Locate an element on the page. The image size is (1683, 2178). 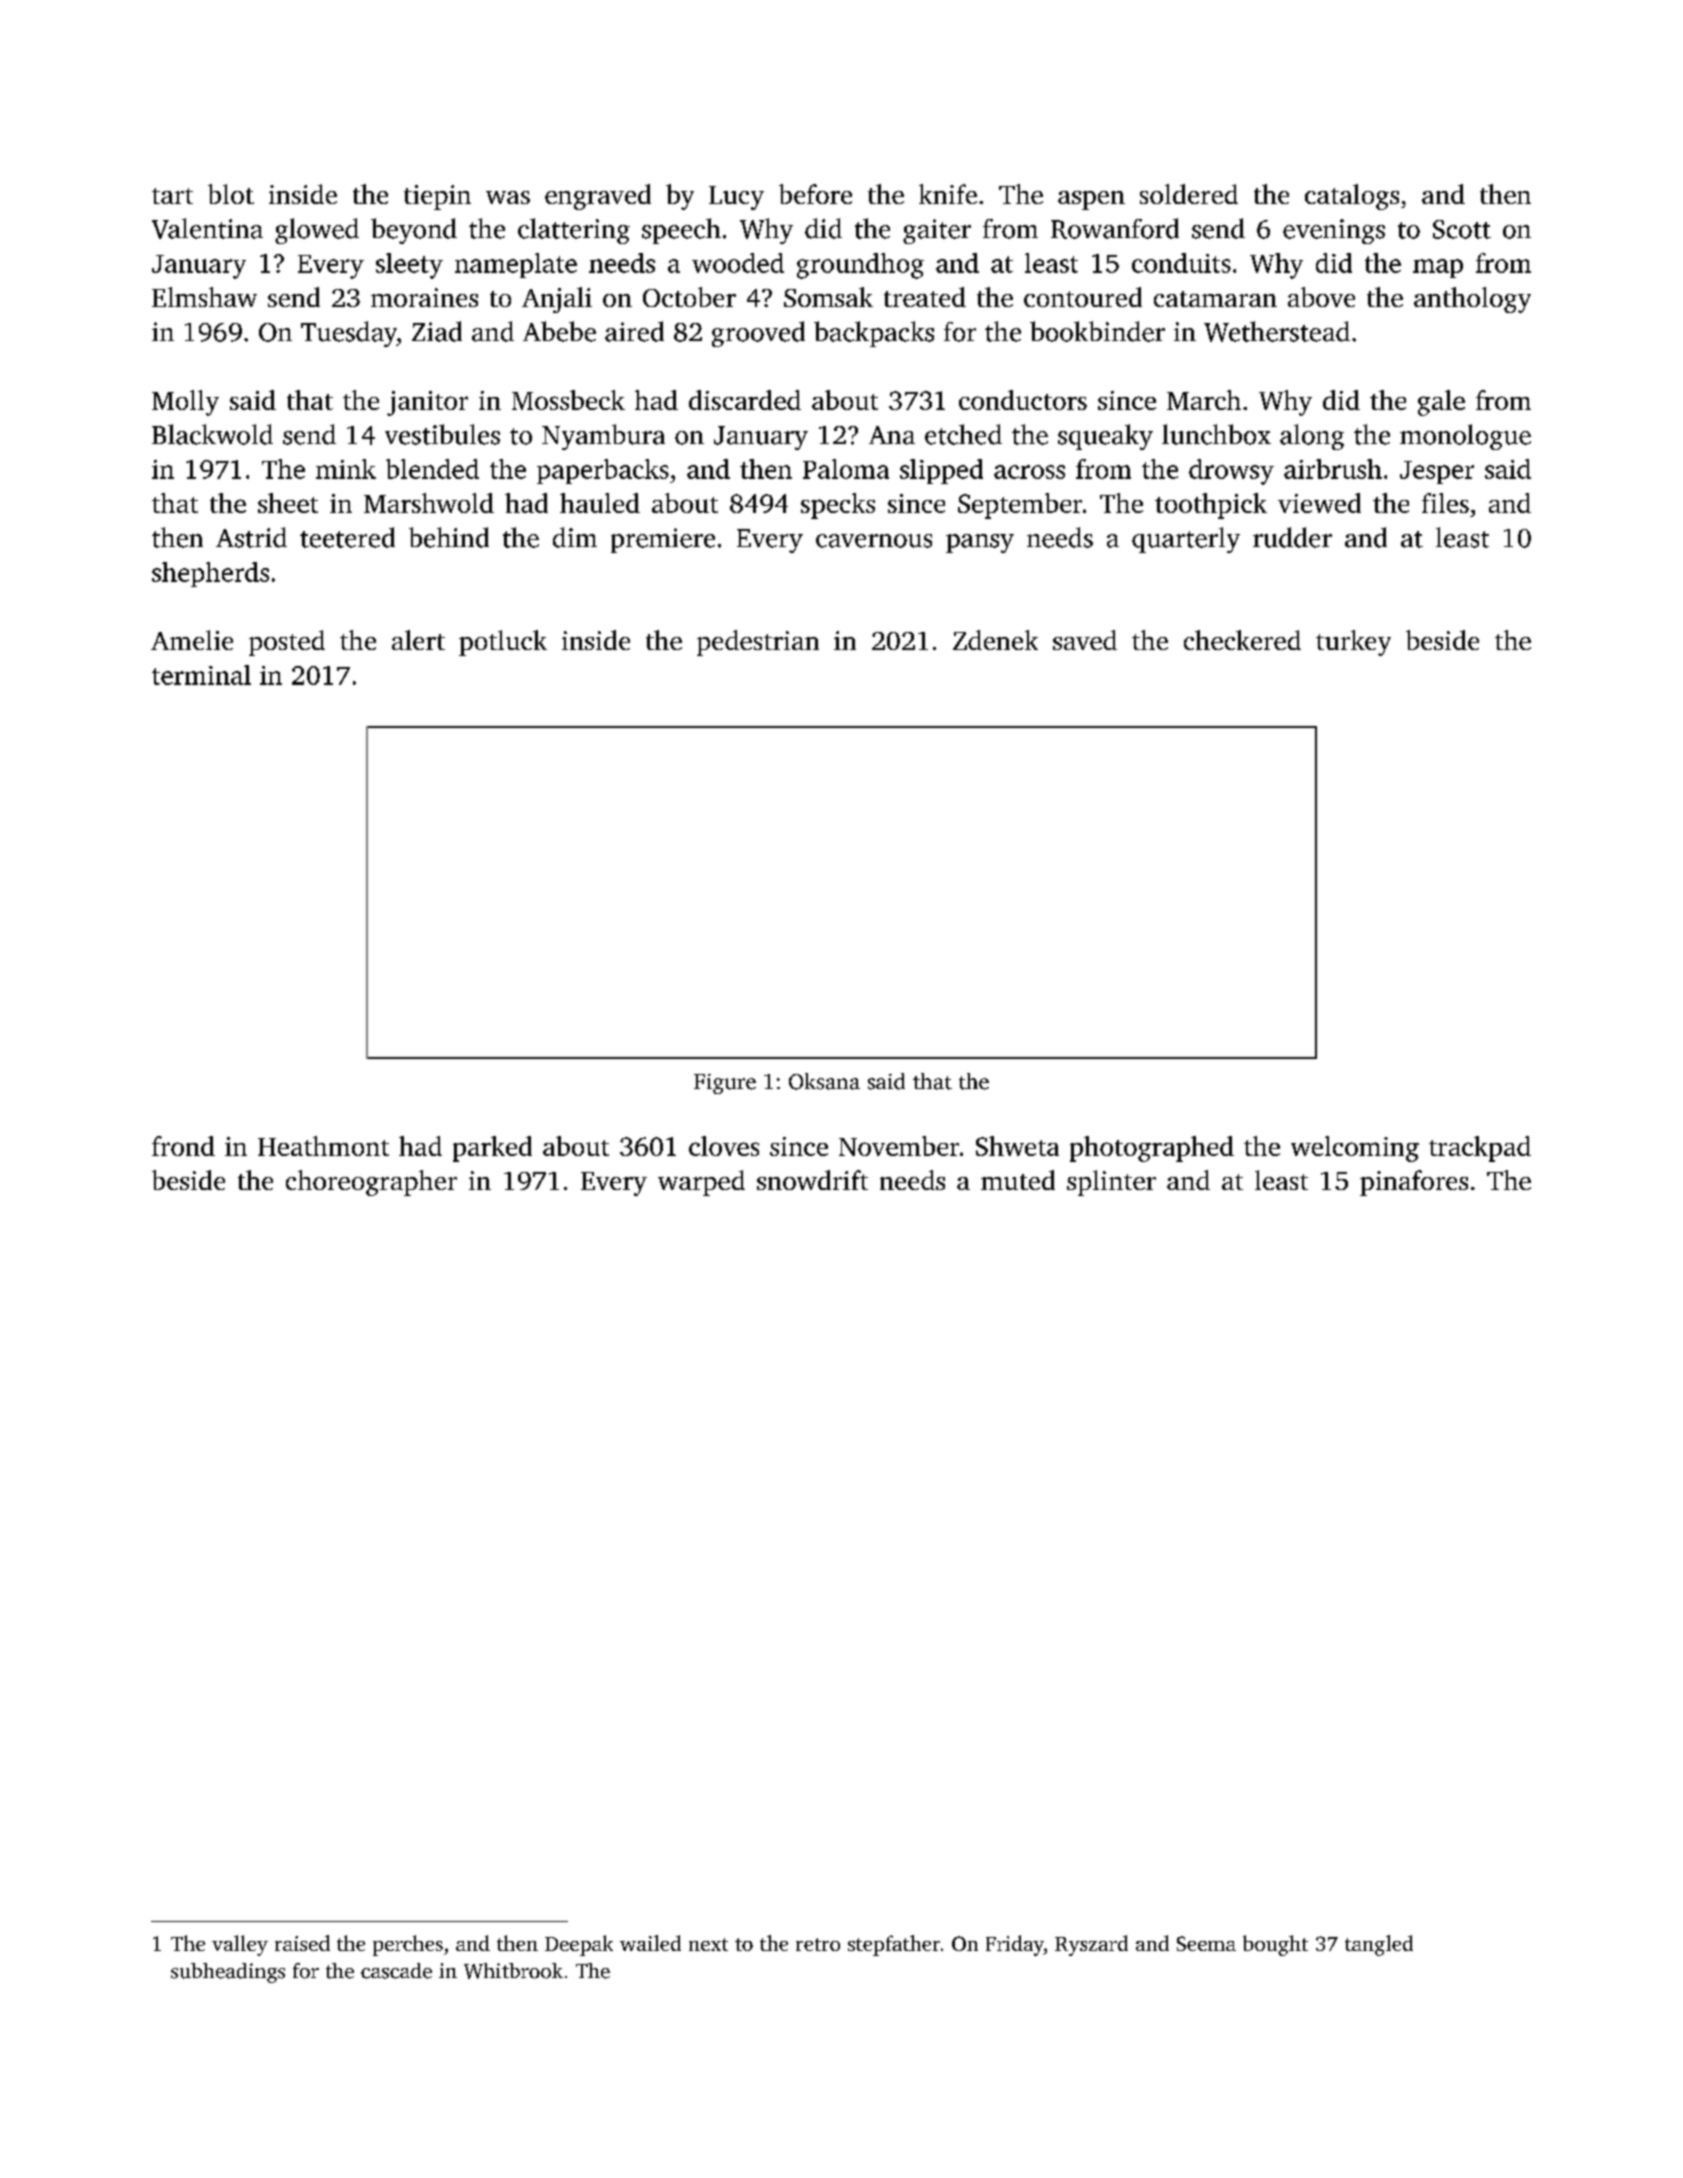
gaiter is located at coordinates (937, 231).
